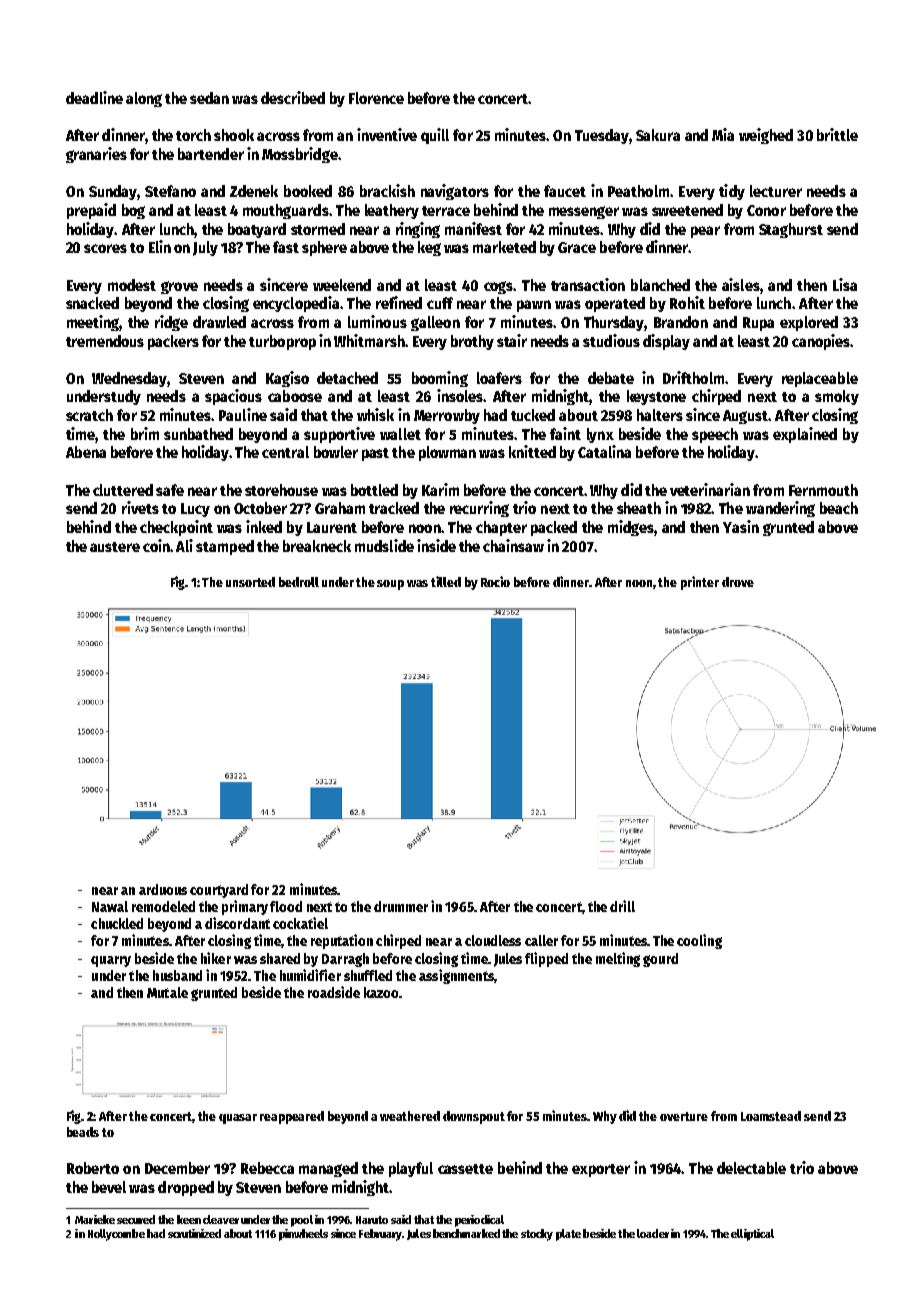  Describe the element at coordinates (776, 191) in the screenshot. I see `lecturer` at that location.
